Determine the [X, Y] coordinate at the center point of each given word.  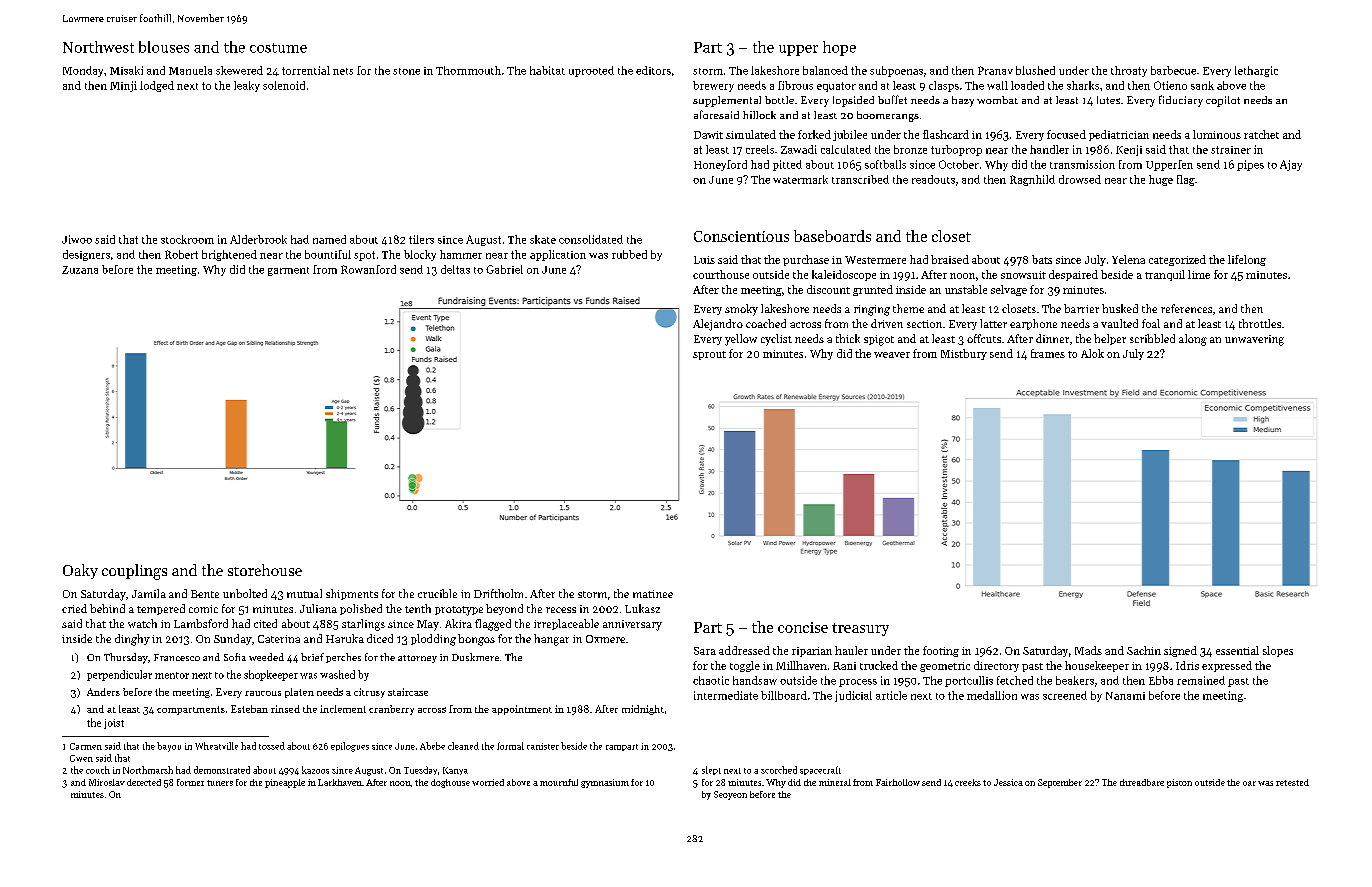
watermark [800, 179]
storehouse [265, 570]
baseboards [832, 236]
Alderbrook [258, 239]
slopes [1278, 651]
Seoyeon [730, 795]
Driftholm [498, 593]
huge [1161, 180]
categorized [1177, 260]
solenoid [284, 85]
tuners [220, 783]
